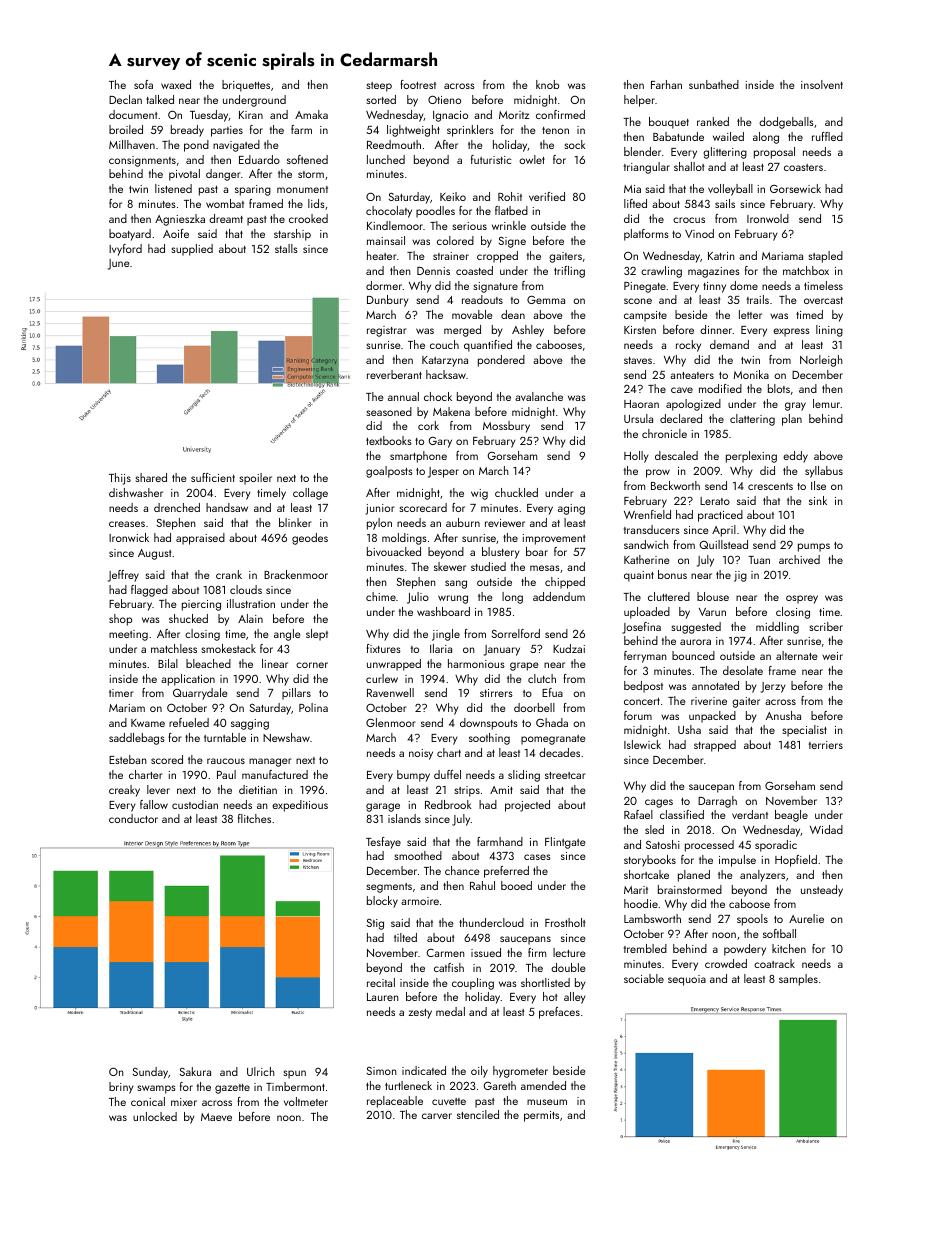 Image resolution: width=952 pixels, height=1233 pixels. I want to click on Dennis, so click(433, 271).
